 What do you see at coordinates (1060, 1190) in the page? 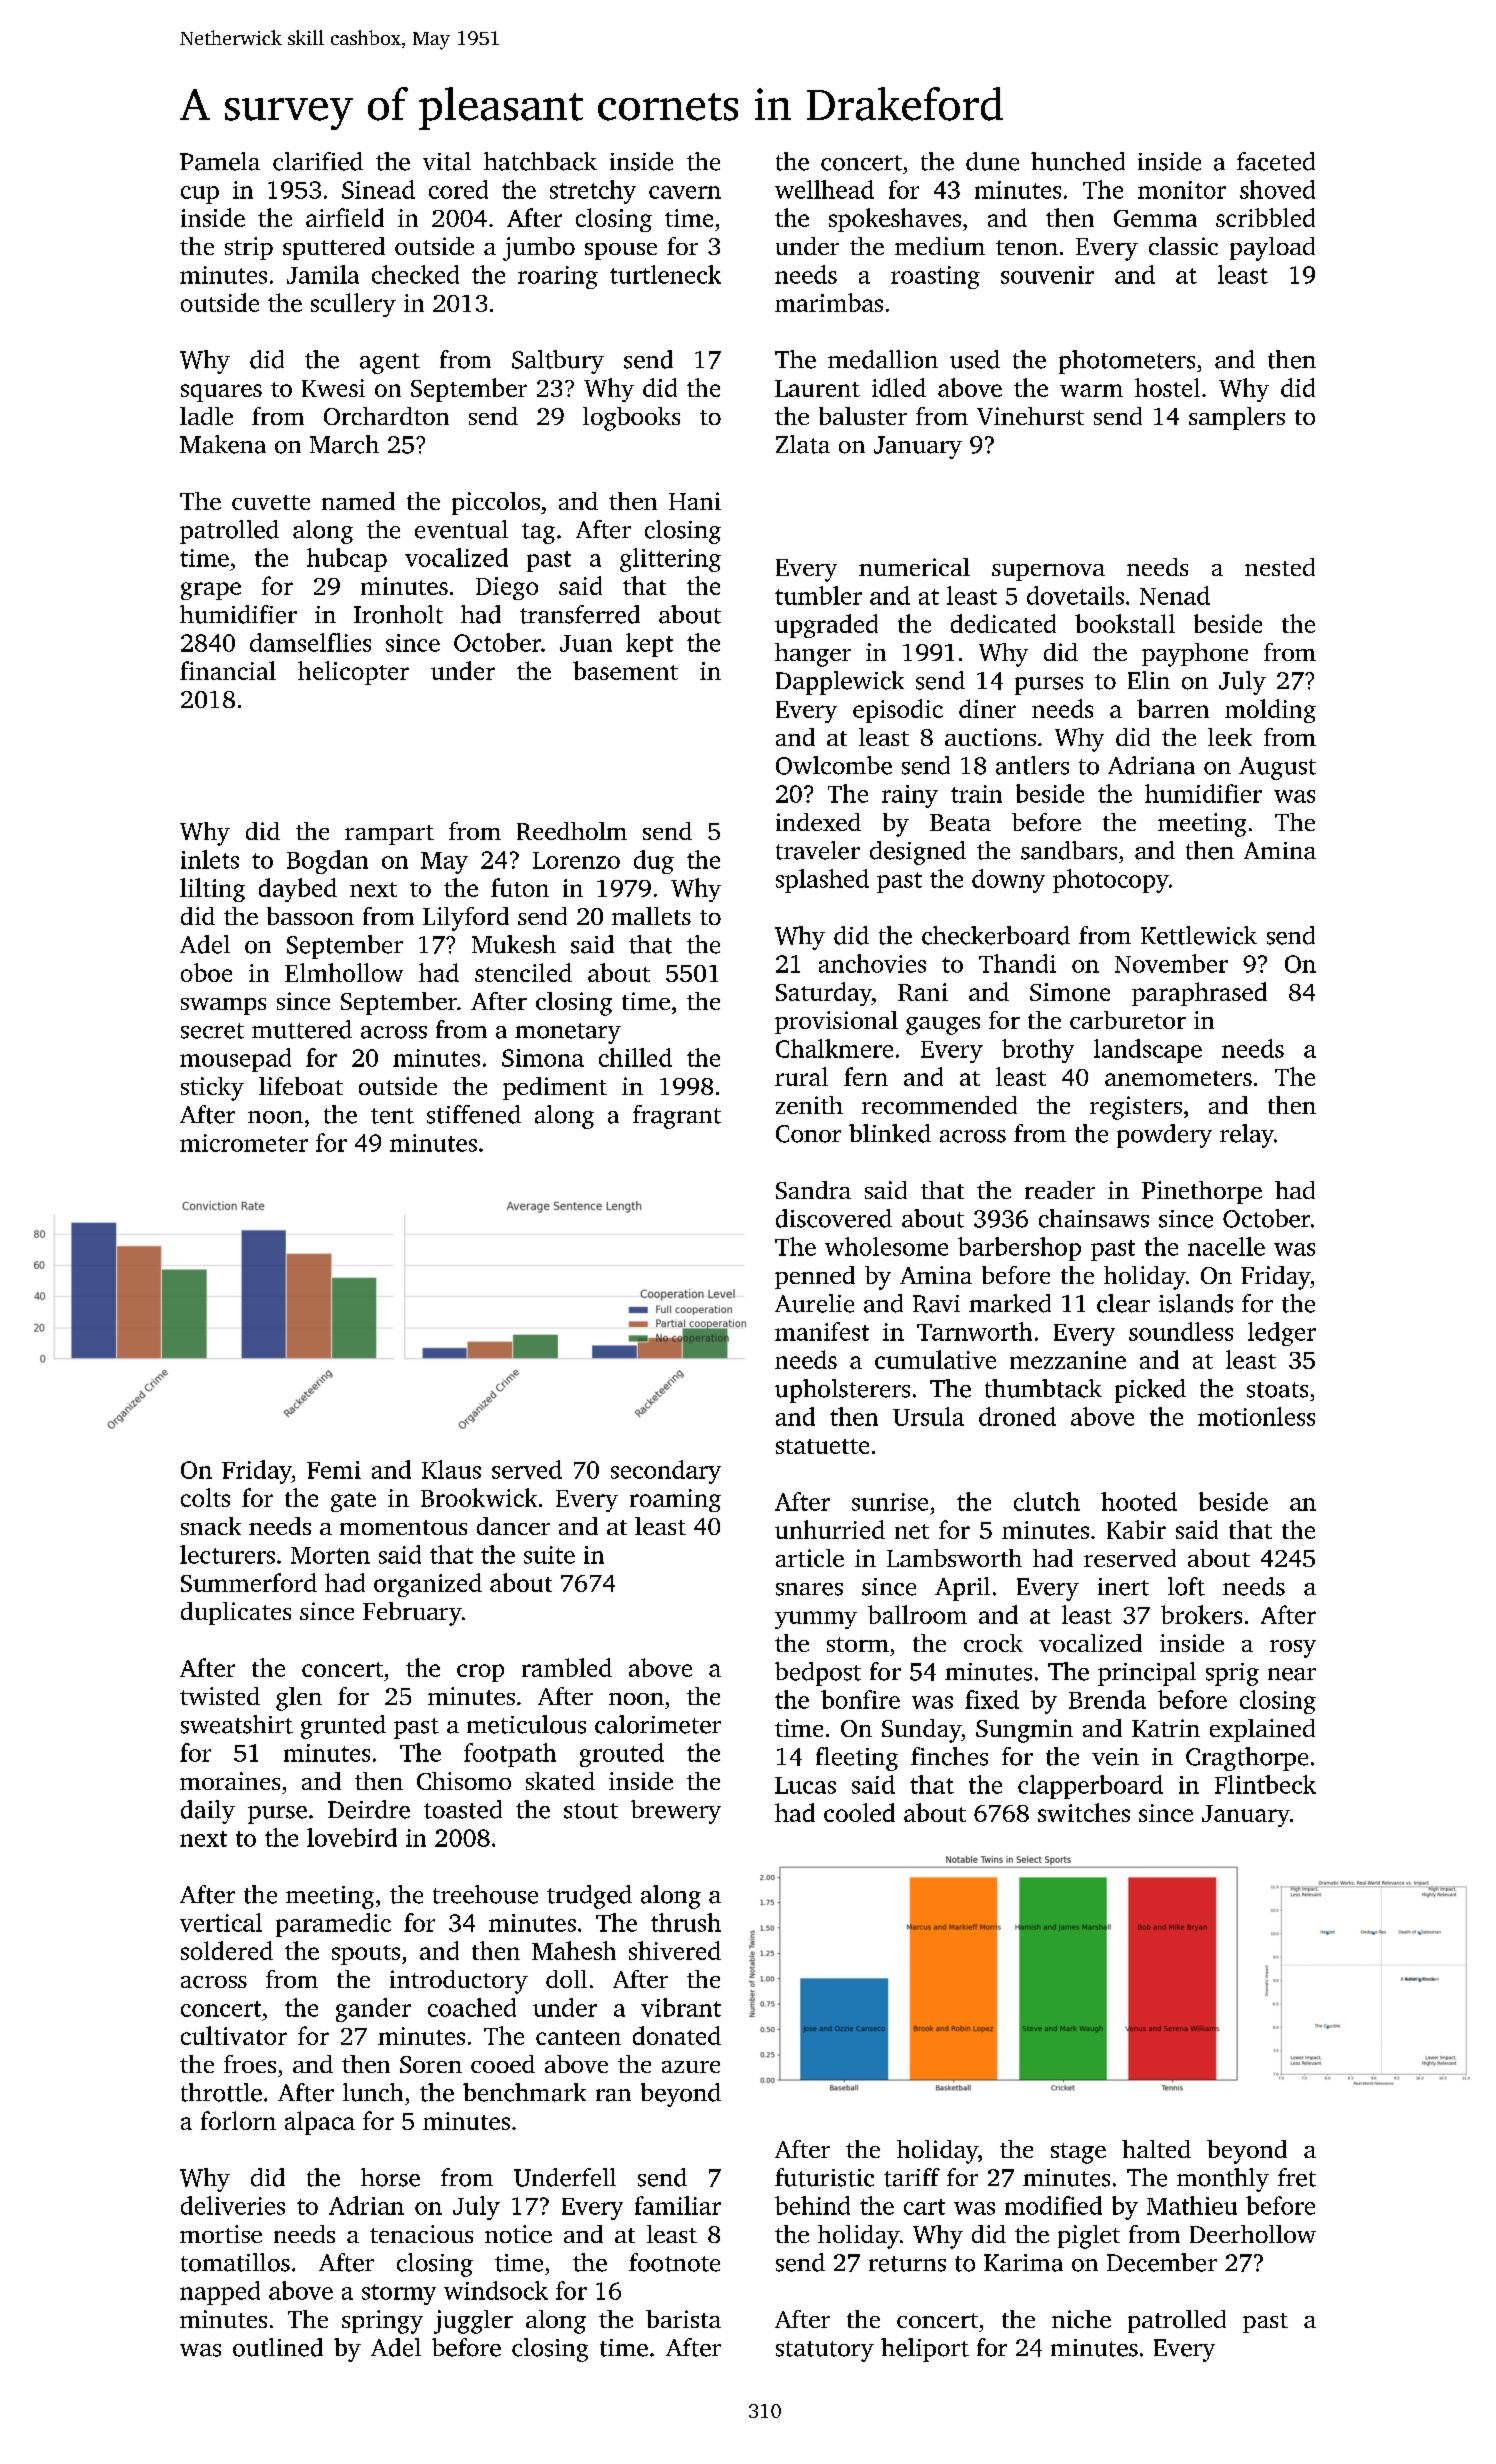
I see `reader` at bounding box center [1060, 1190].
